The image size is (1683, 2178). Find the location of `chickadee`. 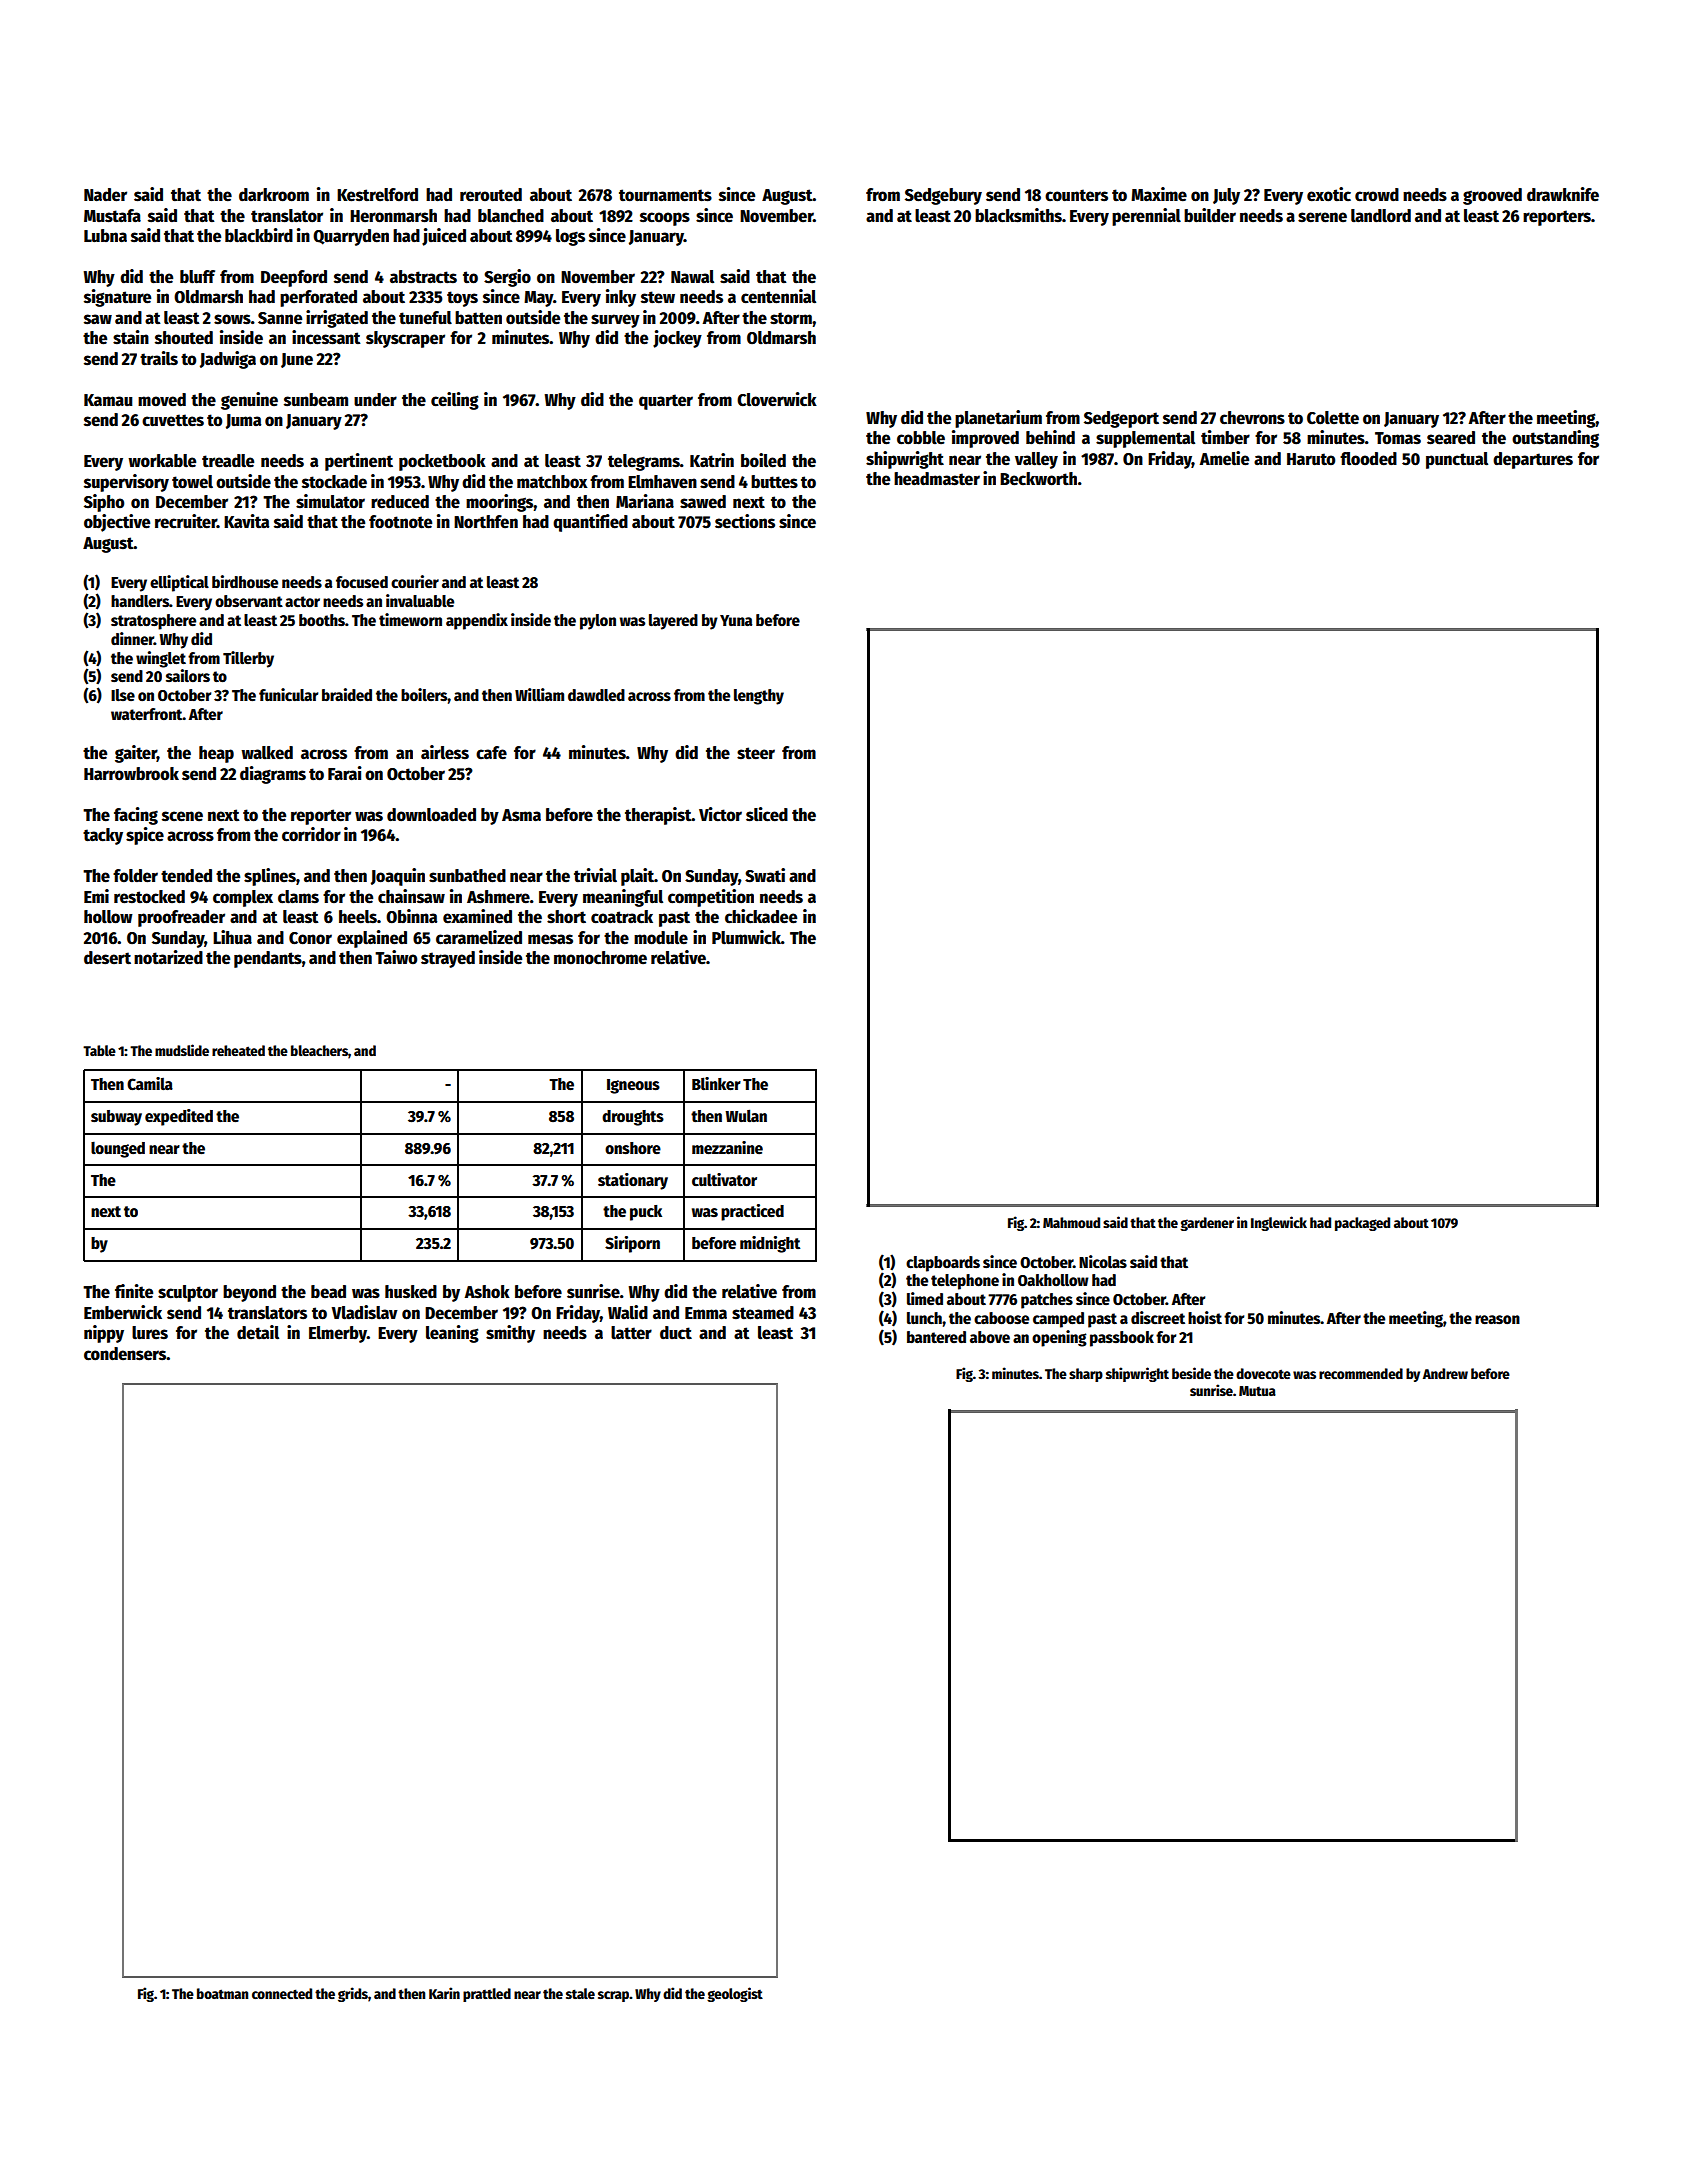

chickadee is located at coordinates (761, 916).
